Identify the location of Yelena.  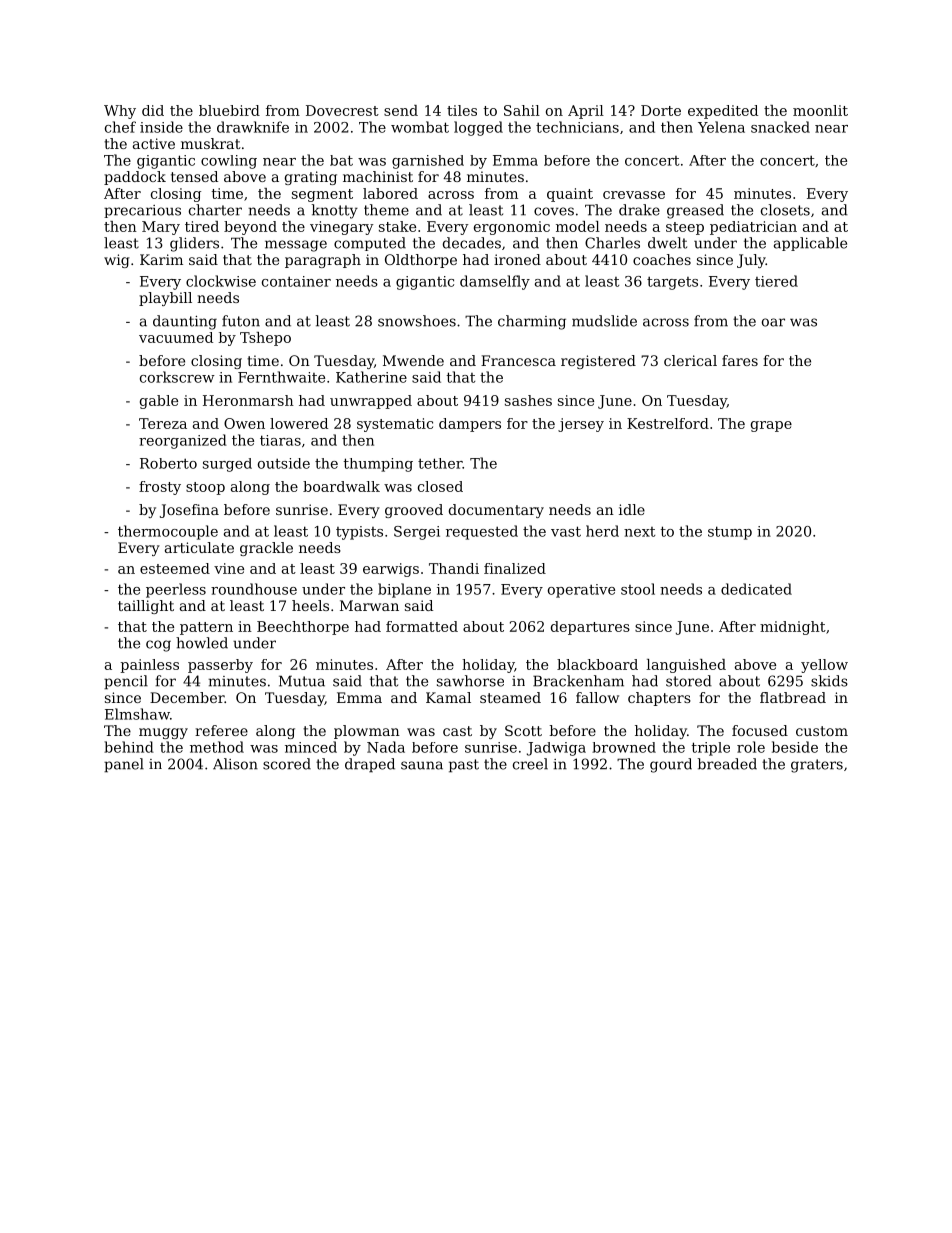
(721, 127).
